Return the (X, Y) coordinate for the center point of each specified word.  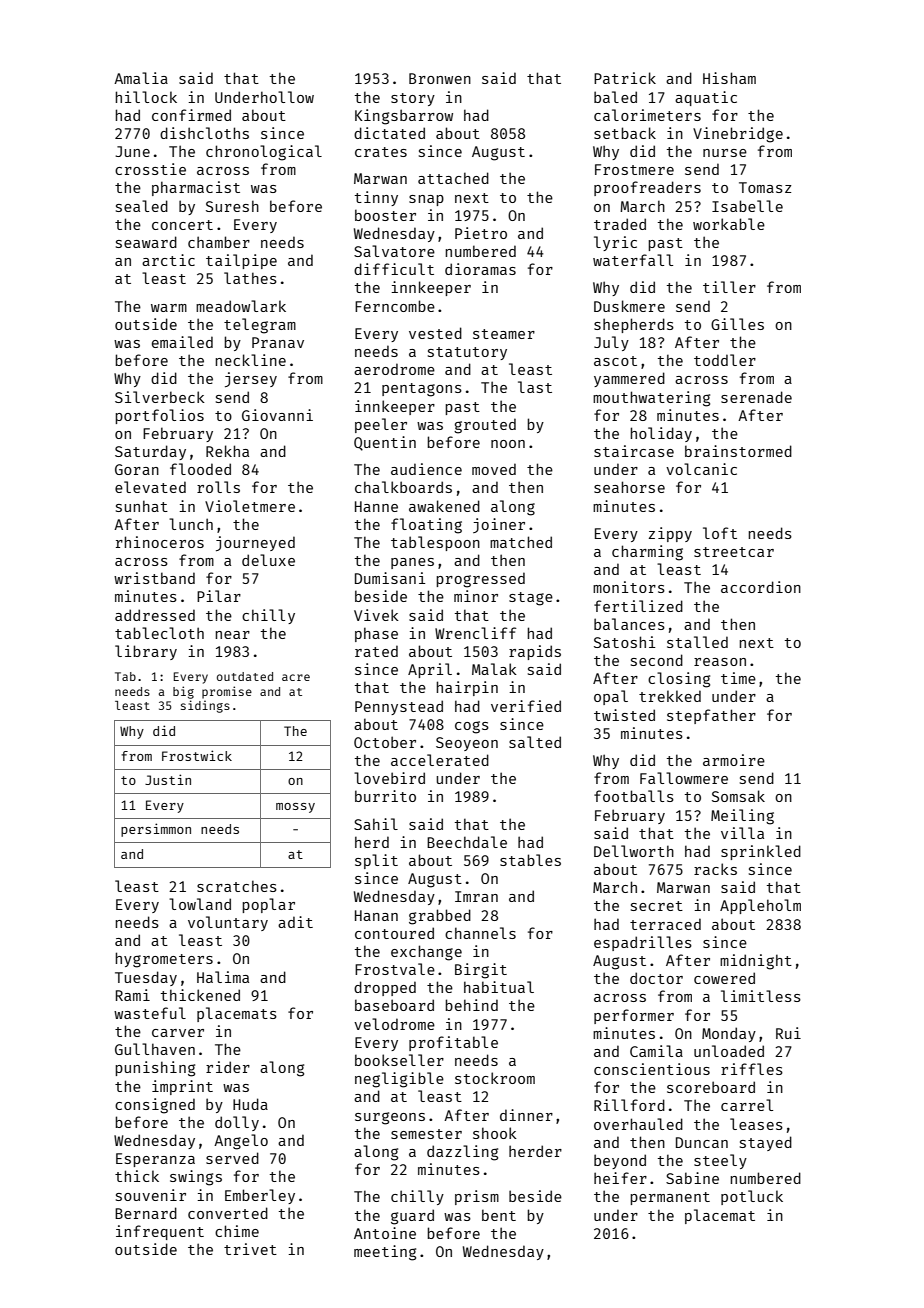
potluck (752, 1197)
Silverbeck (160, 397)
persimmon (156, 830)
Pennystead (399, 707)
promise (227, 692)
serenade (756, 397)
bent (499, 1215)
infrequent (160, 1232)
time (738, 678)
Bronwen (440, 78)
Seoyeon (467, 744)
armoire (734, 760)
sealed (142, 206)
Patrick (625, 78)
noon (508, 444)
